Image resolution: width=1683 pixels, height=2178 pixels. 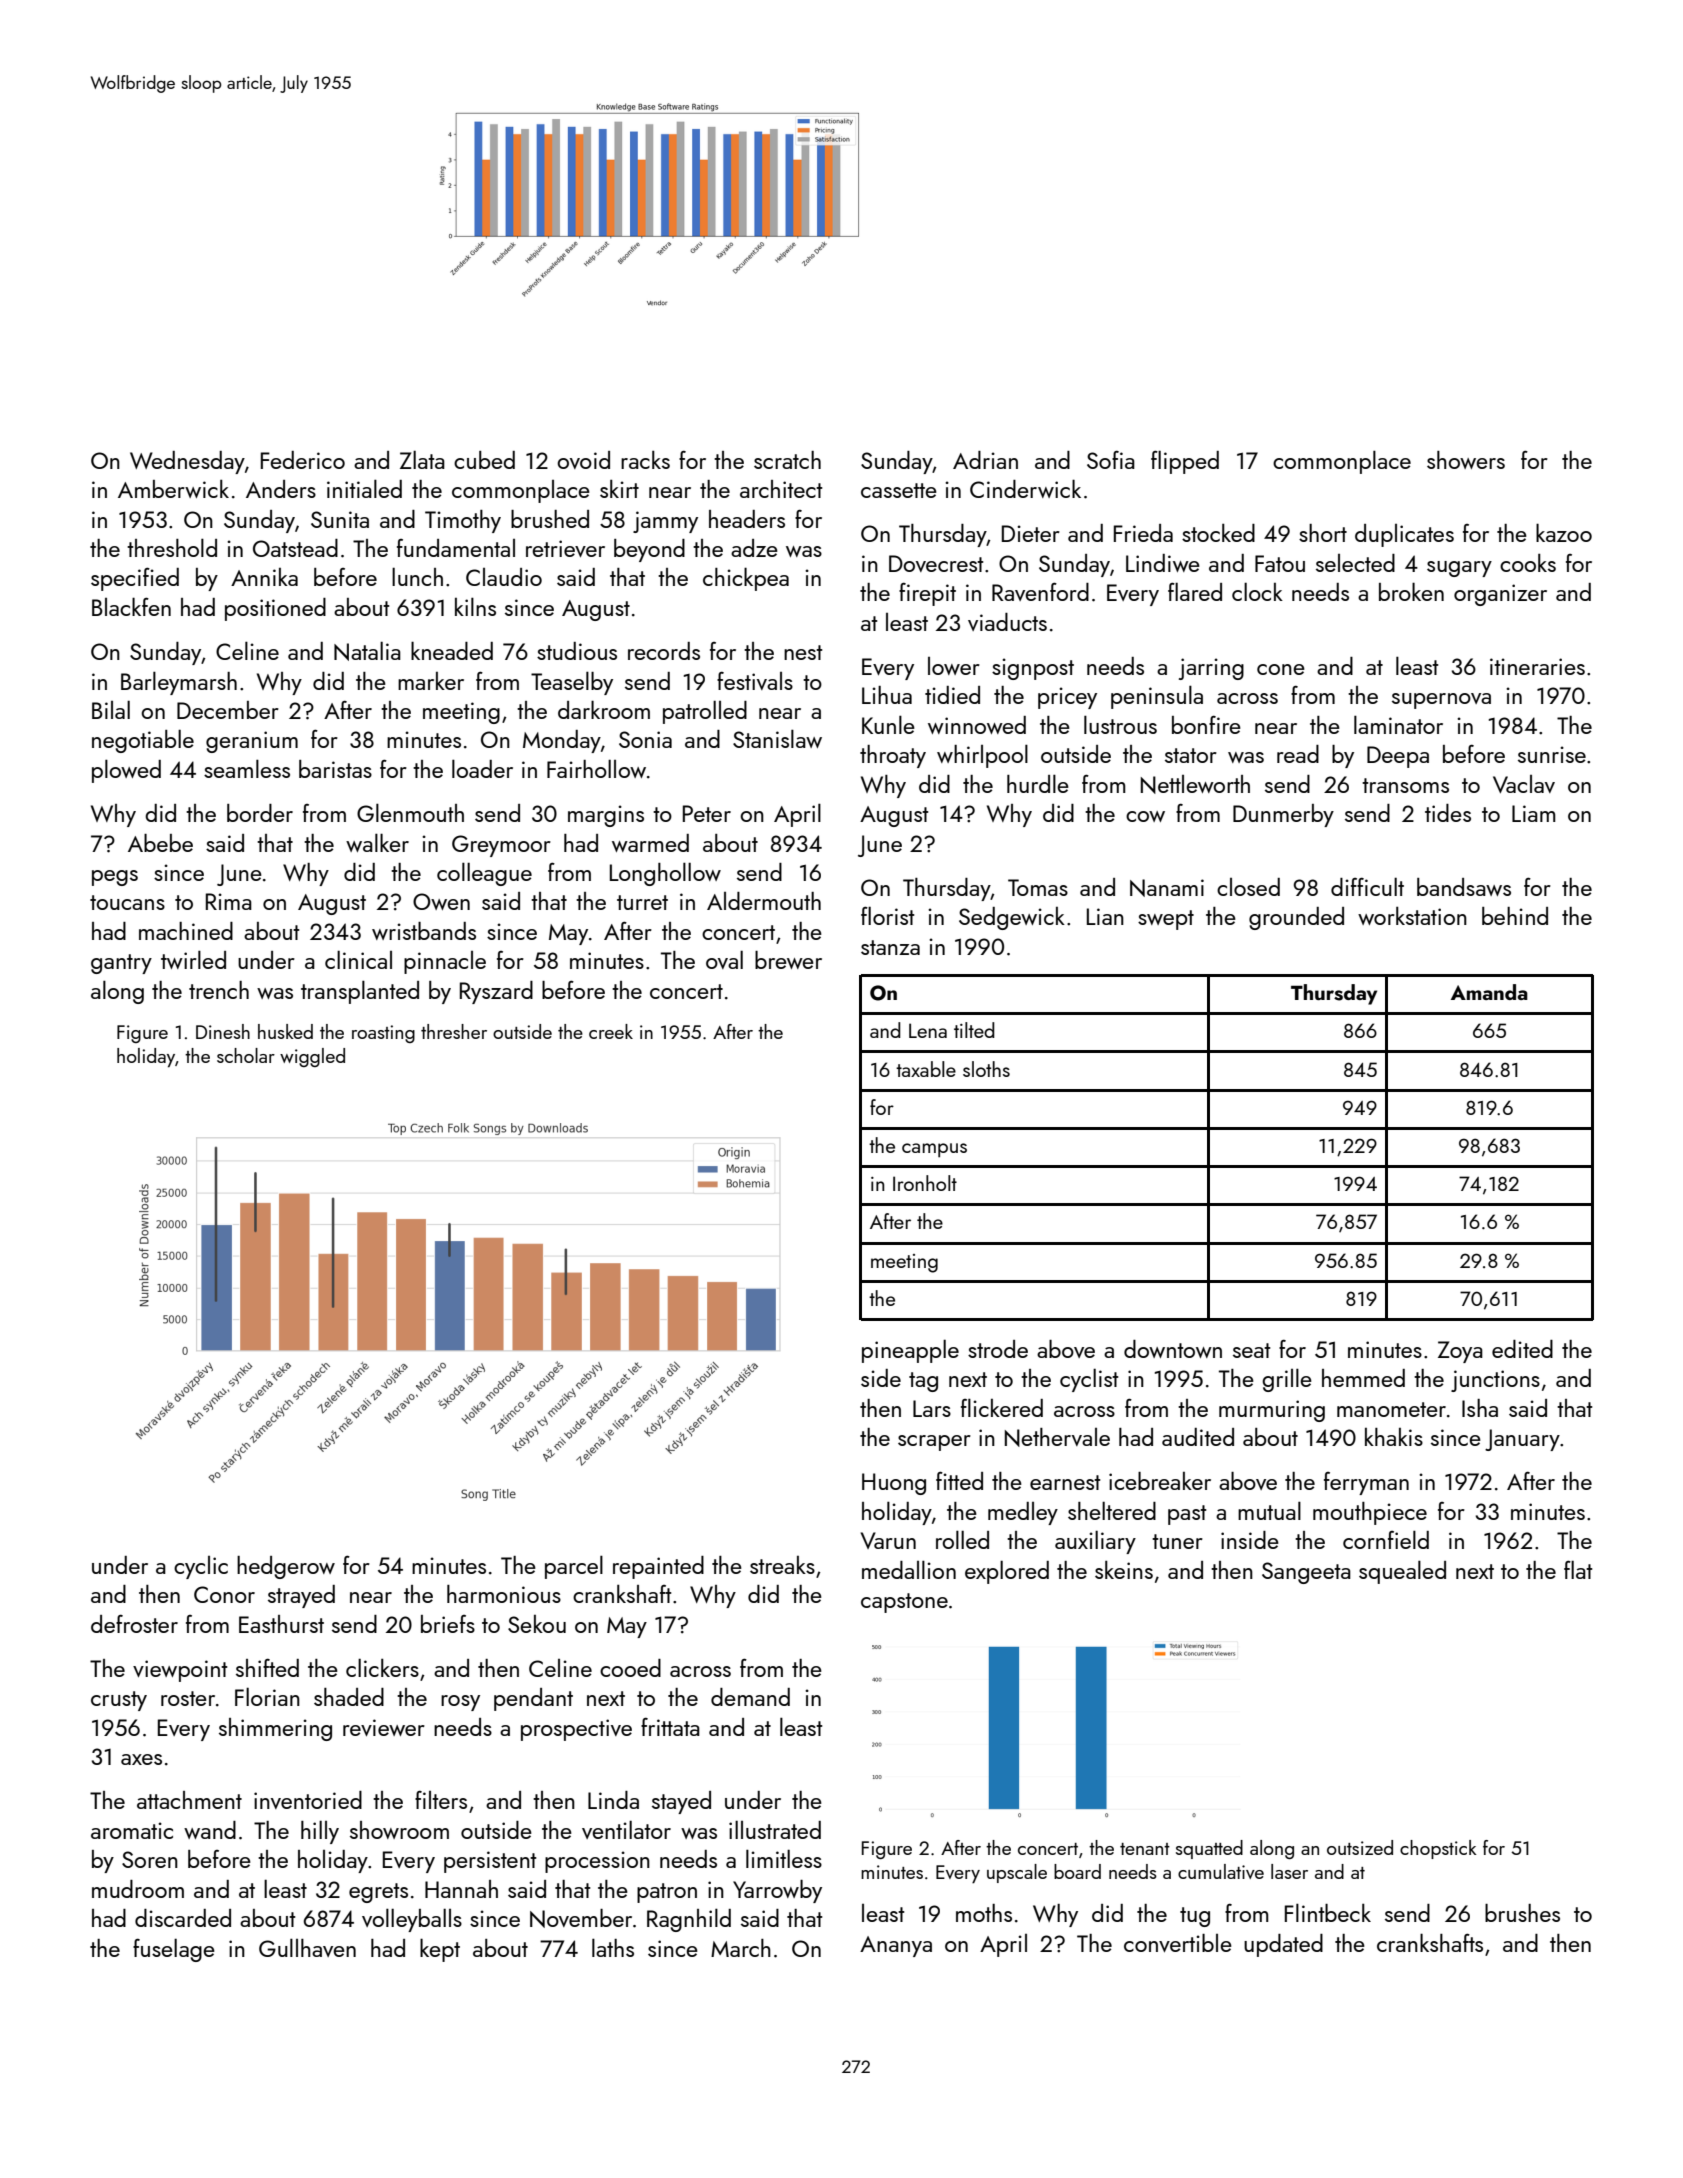 What do you see at coordinates (173, 488) in the screenshot?
I see `Amberwick` at bounding box center [173, 488].
